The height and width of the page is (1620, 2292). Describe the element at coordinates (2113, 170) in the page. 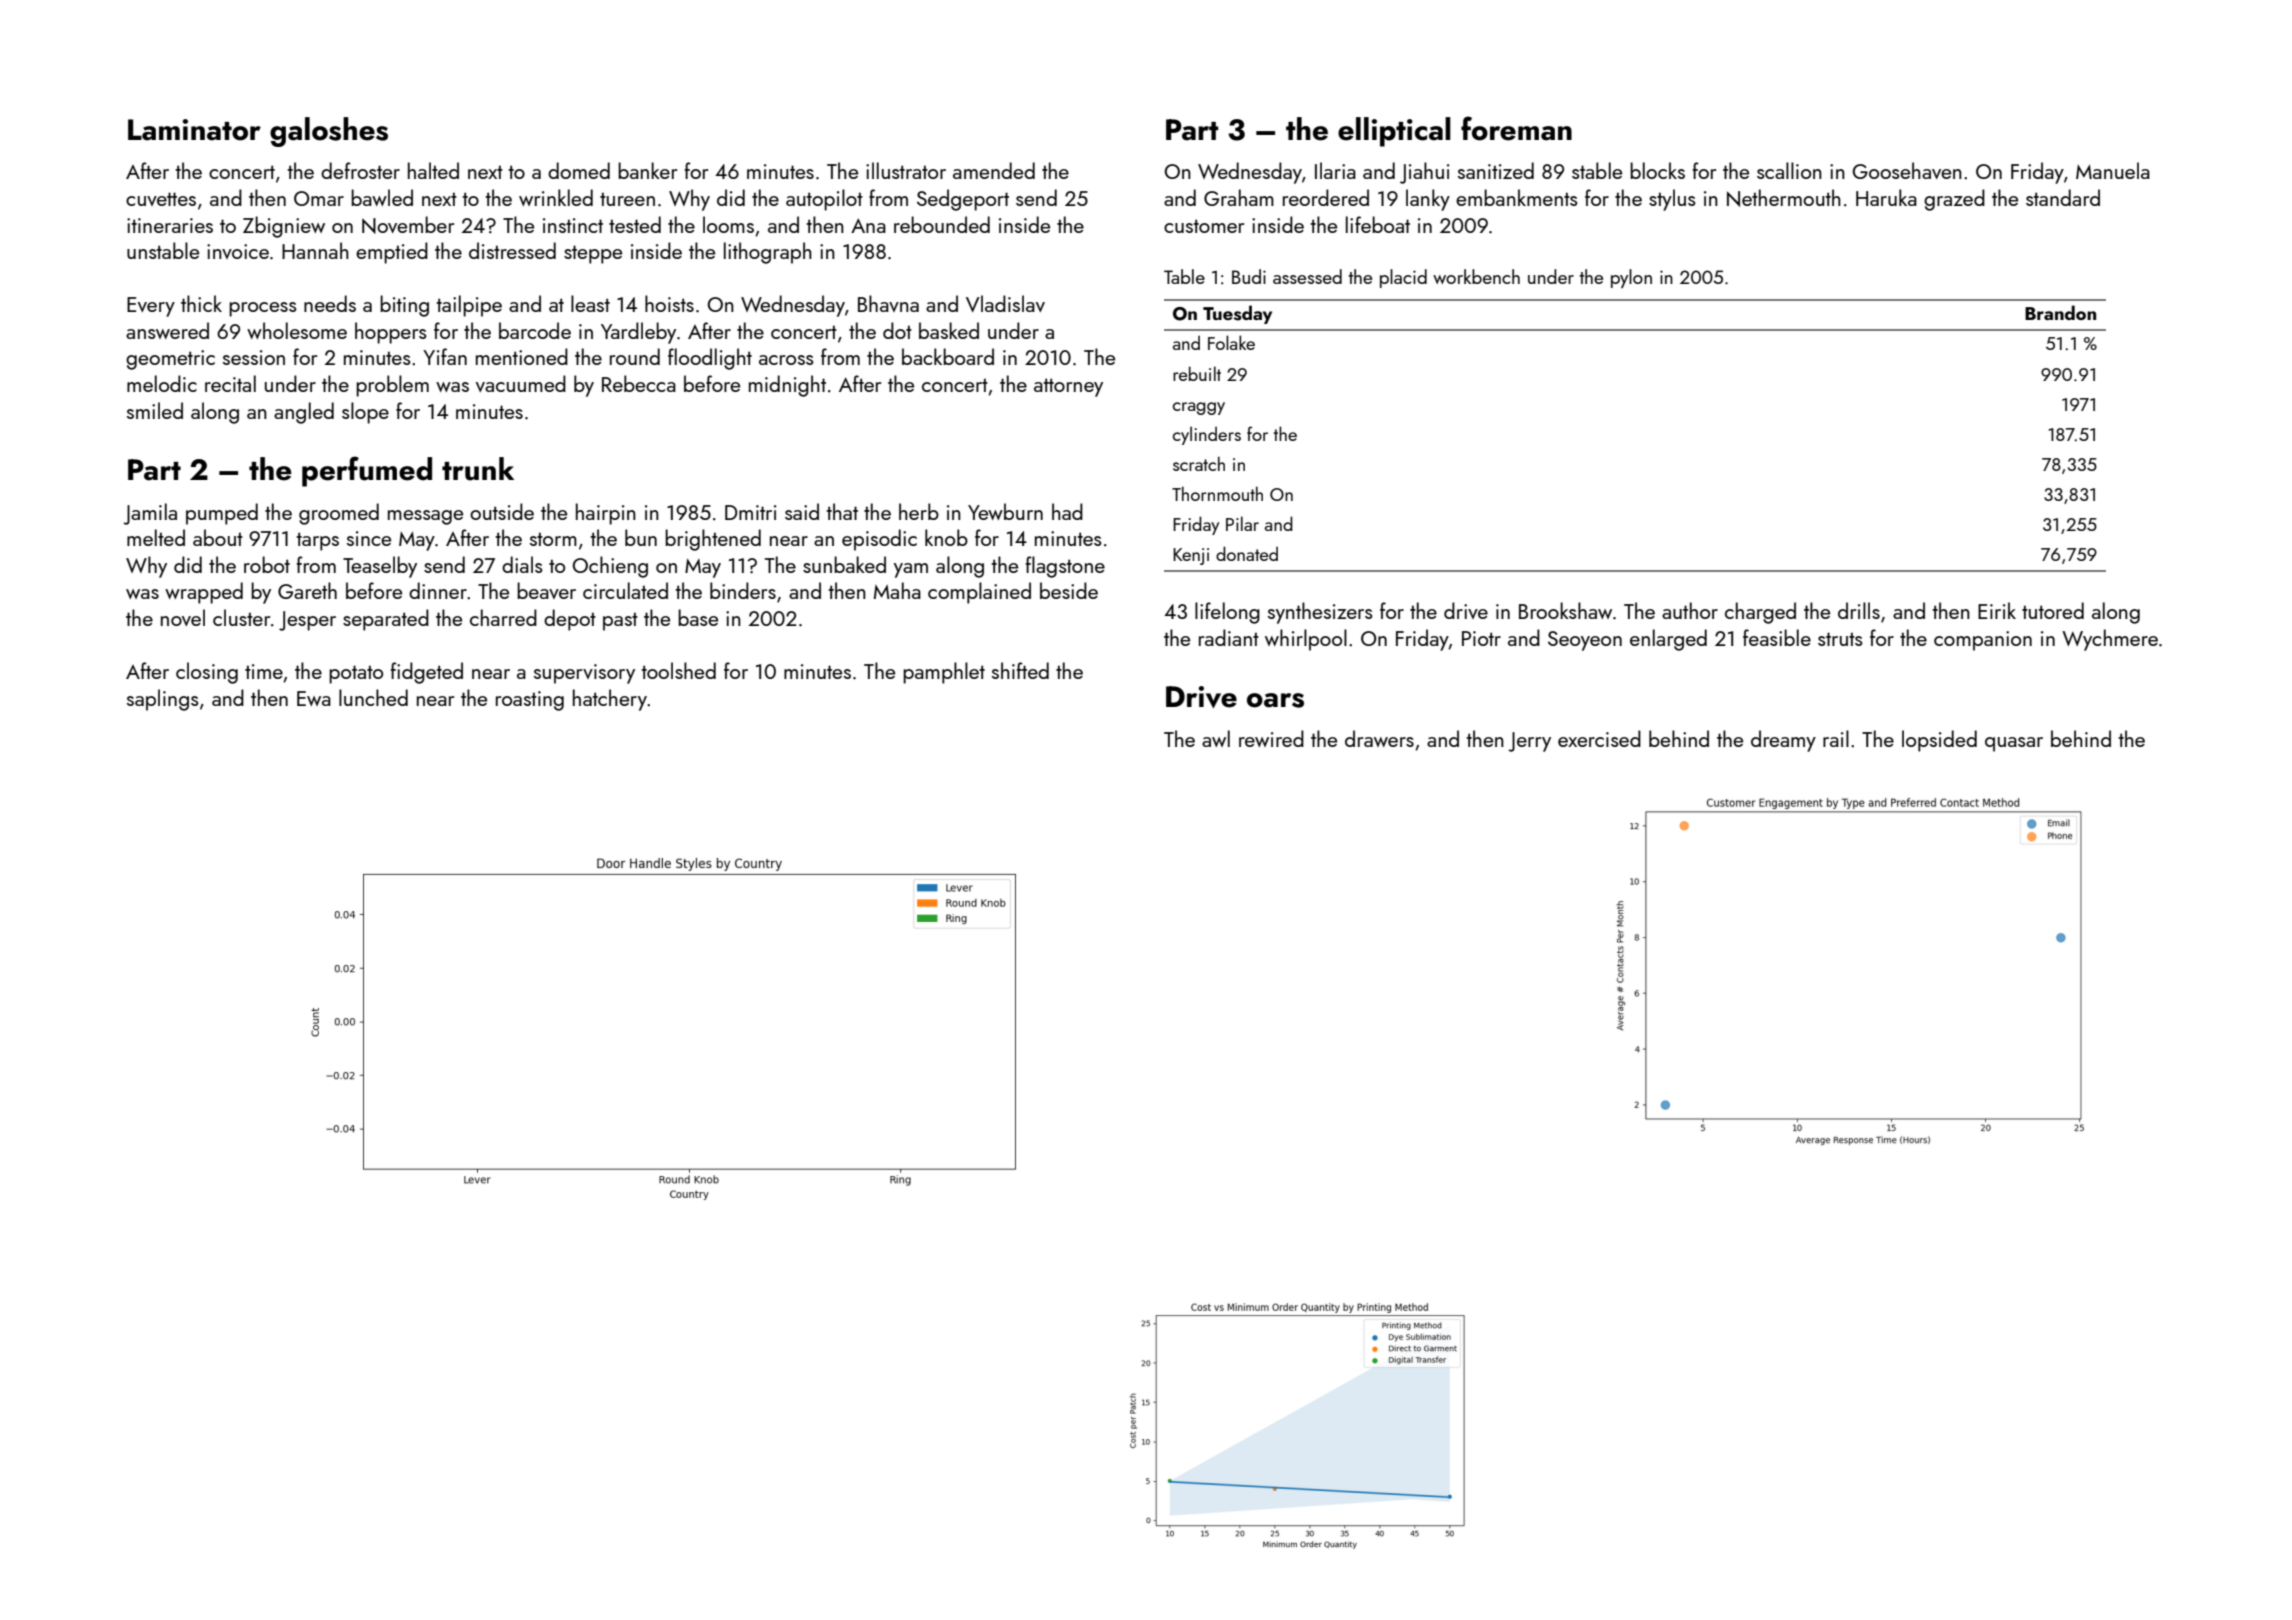

I see `Manuela` at that location.
